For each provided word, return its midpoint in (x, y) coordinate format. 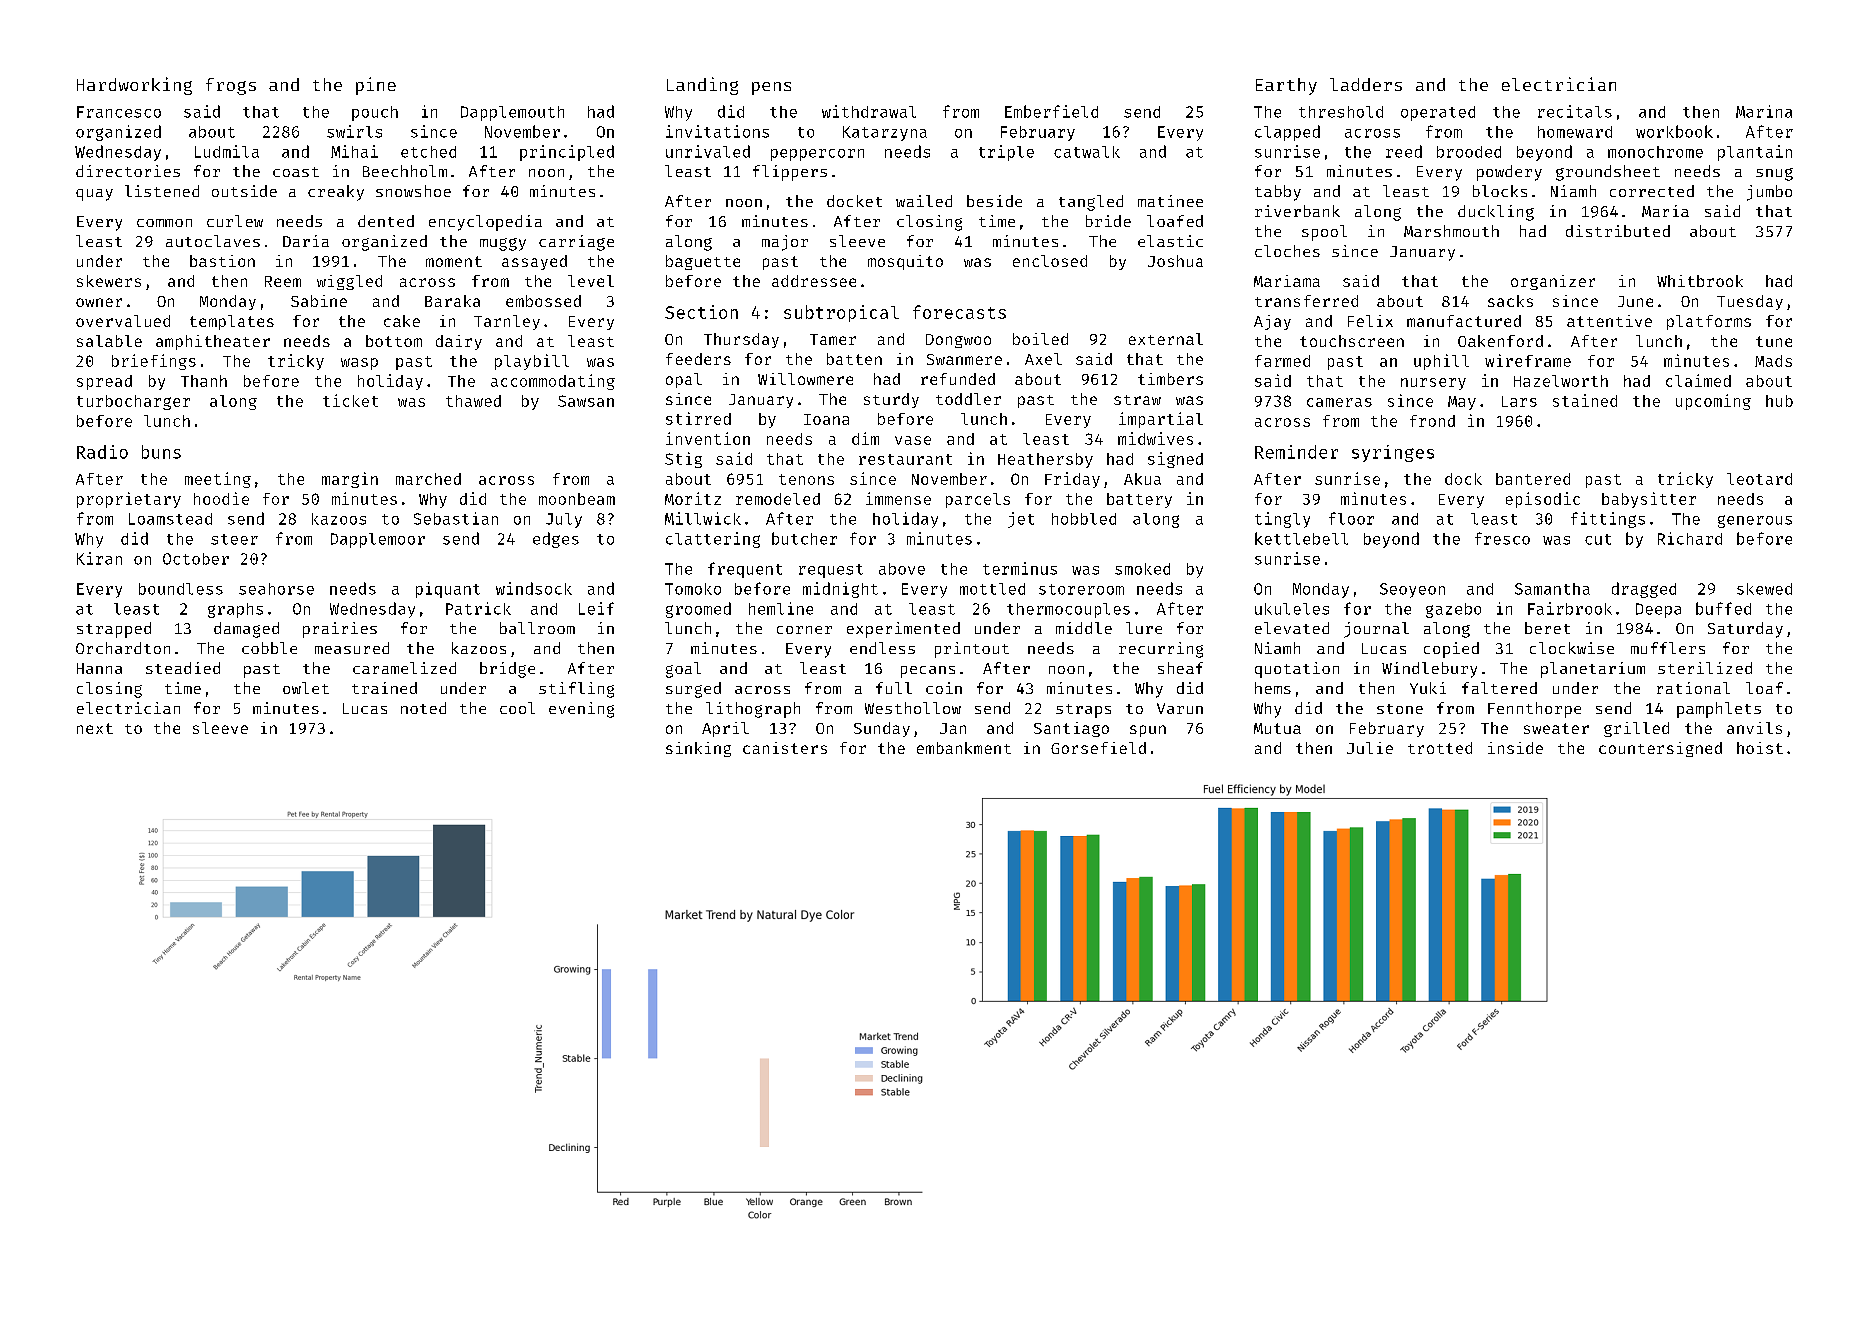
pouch (375, 113)
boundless (181, 589)
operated (1438, 113)
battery (1139, 500)
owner (99, 302)
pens (771, 88)
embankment (964, 748)
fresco (1502, 538)
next (95, 728)
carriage (576, 243)
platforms (1709, 322)
